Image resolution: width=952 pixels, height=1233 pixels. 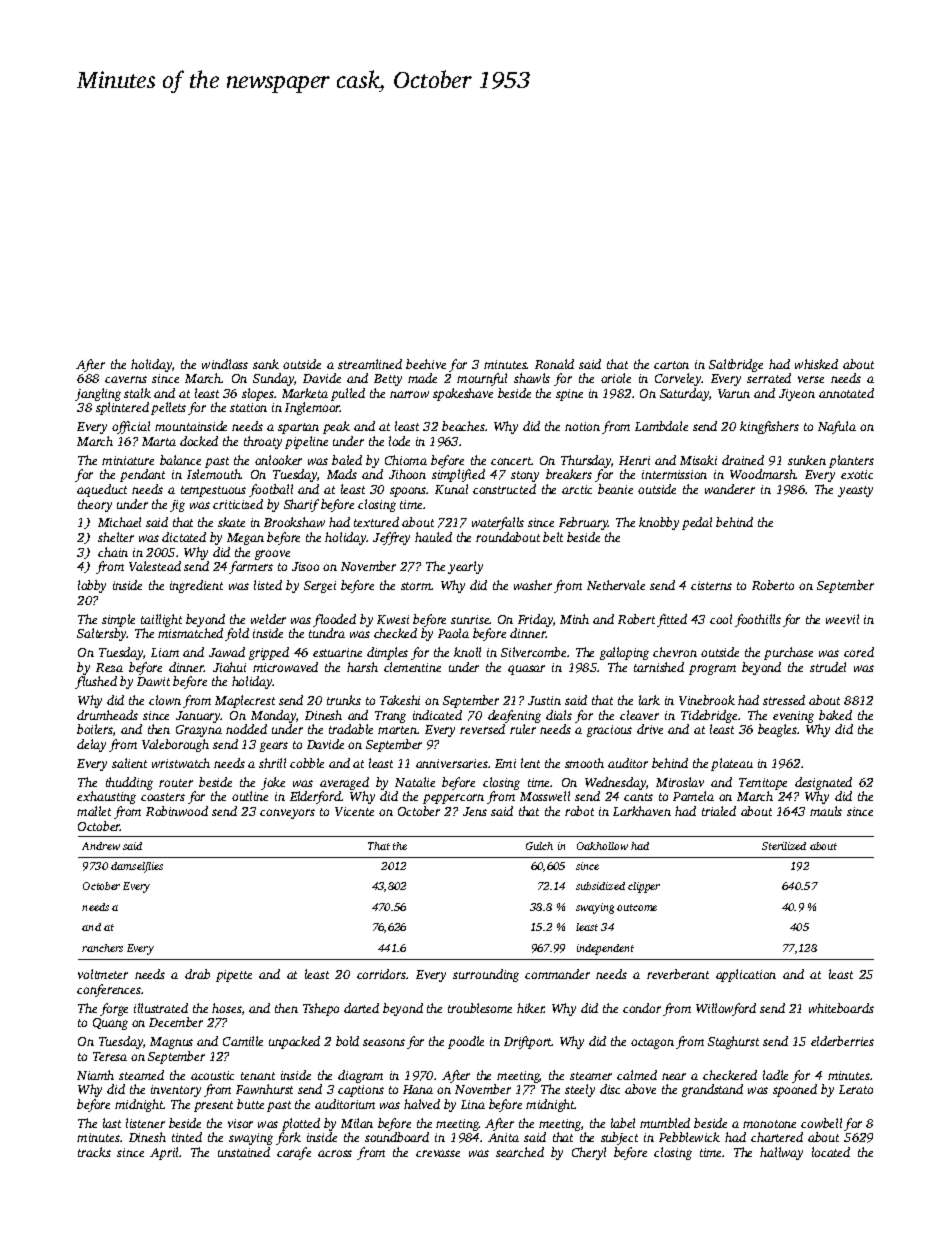 What do you see at coordinates (826, 811) in the image?
I see `mauls` at bounding box center [826, 811].
